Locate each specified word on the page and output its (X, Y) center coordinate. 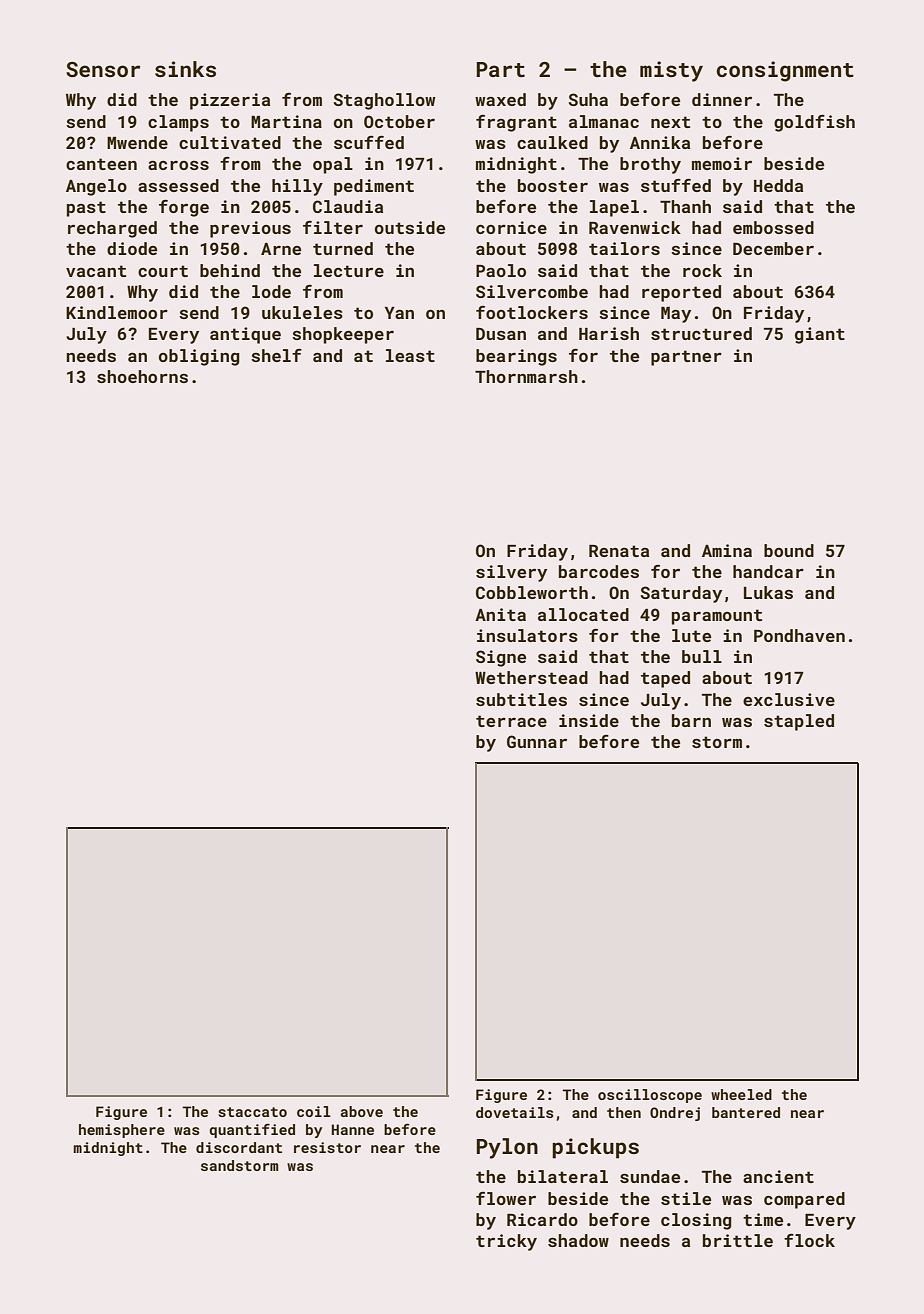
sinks (185, 69)
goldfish (814, 123)
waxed (500, 99)
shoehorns (142, 376)
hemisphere (122, 1131)
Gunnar (537, 741)
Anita (500, 614)
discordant (239, 1147)
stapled (799, 722)
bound (789, 550)
